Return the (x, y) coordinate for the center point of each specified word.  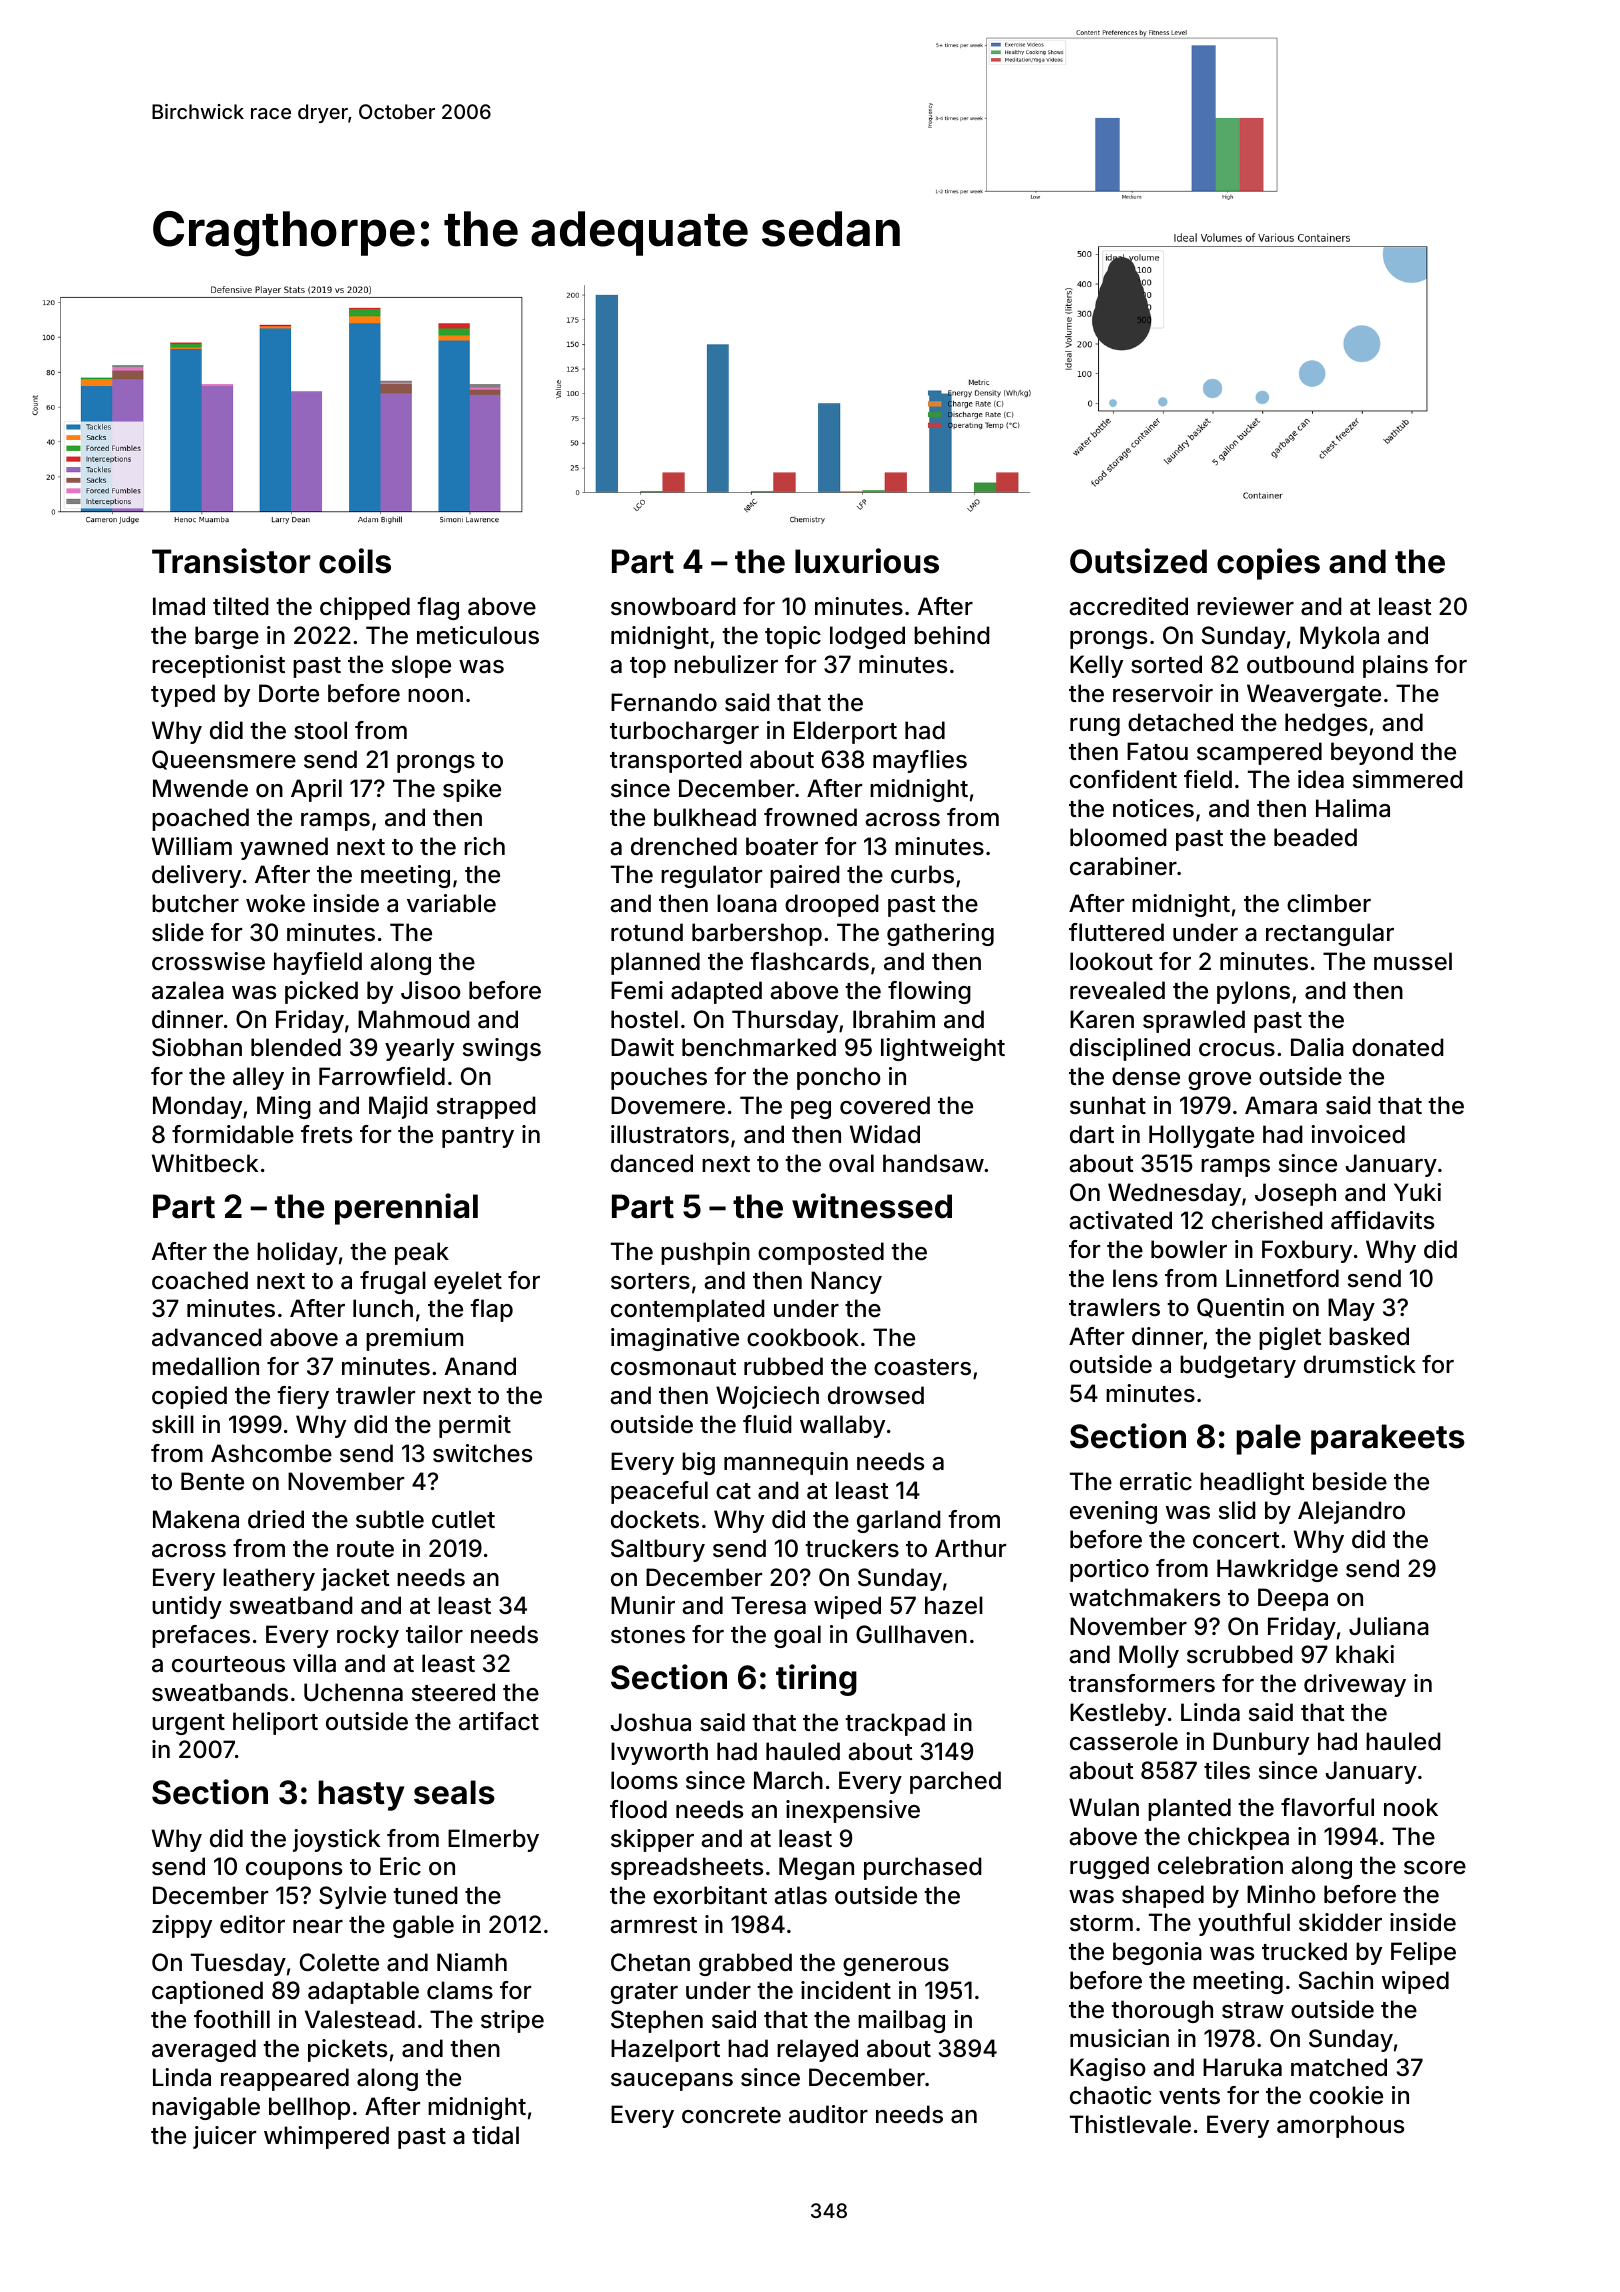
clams (460, 1990)
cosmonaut (673, 1367)
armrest (653, 1925)
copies (1268, 564)
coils (355, 561)
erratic (1156, 1481)
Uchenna (353, 1692)
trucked (1304, 1951)
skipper (652, 1840)
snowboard (673, 606)
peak (422, 1253)
